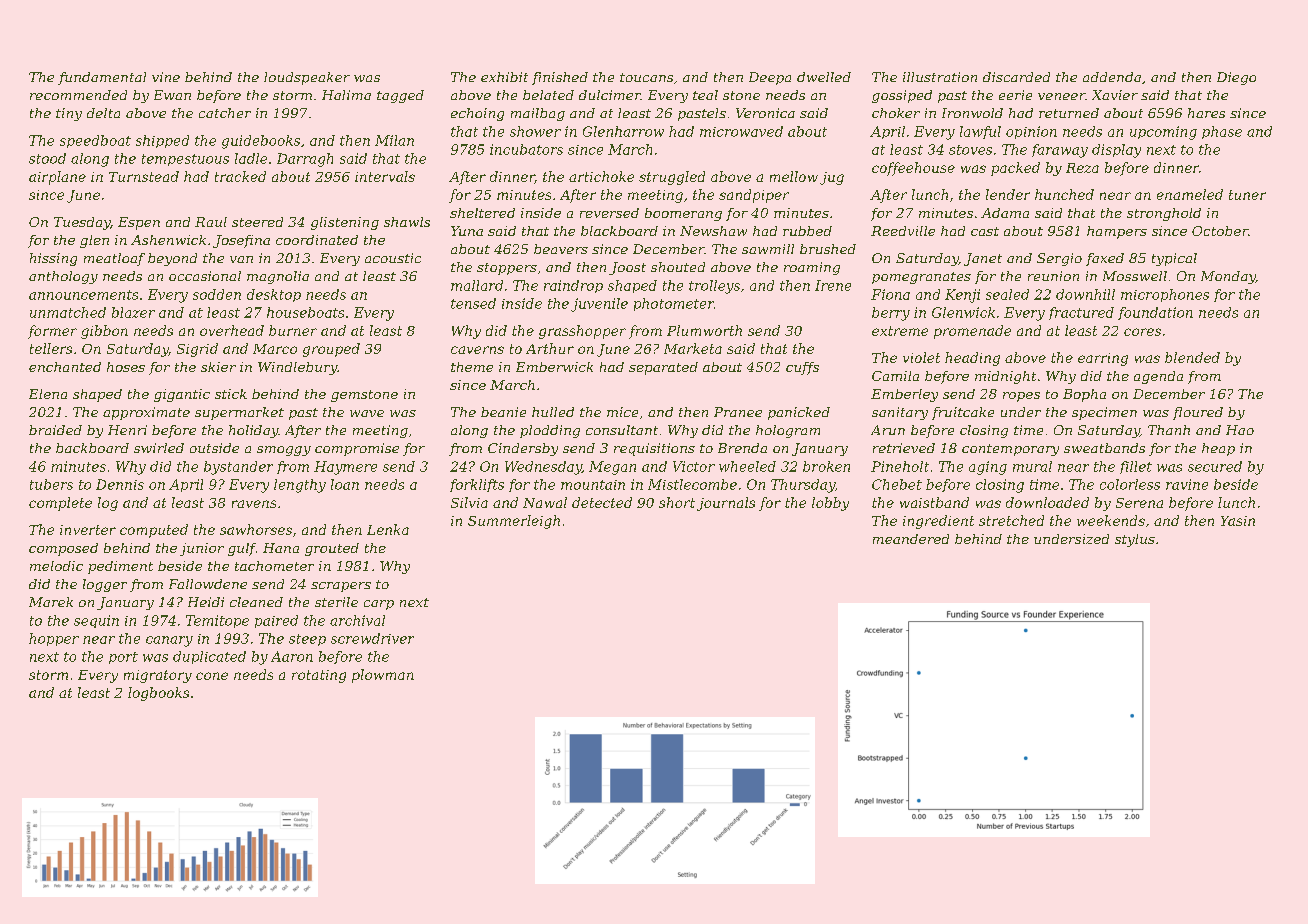 The image size is (1308, 924). Describe the element at coordinates (346, 95) in the image. I see `Halima` at that location.
